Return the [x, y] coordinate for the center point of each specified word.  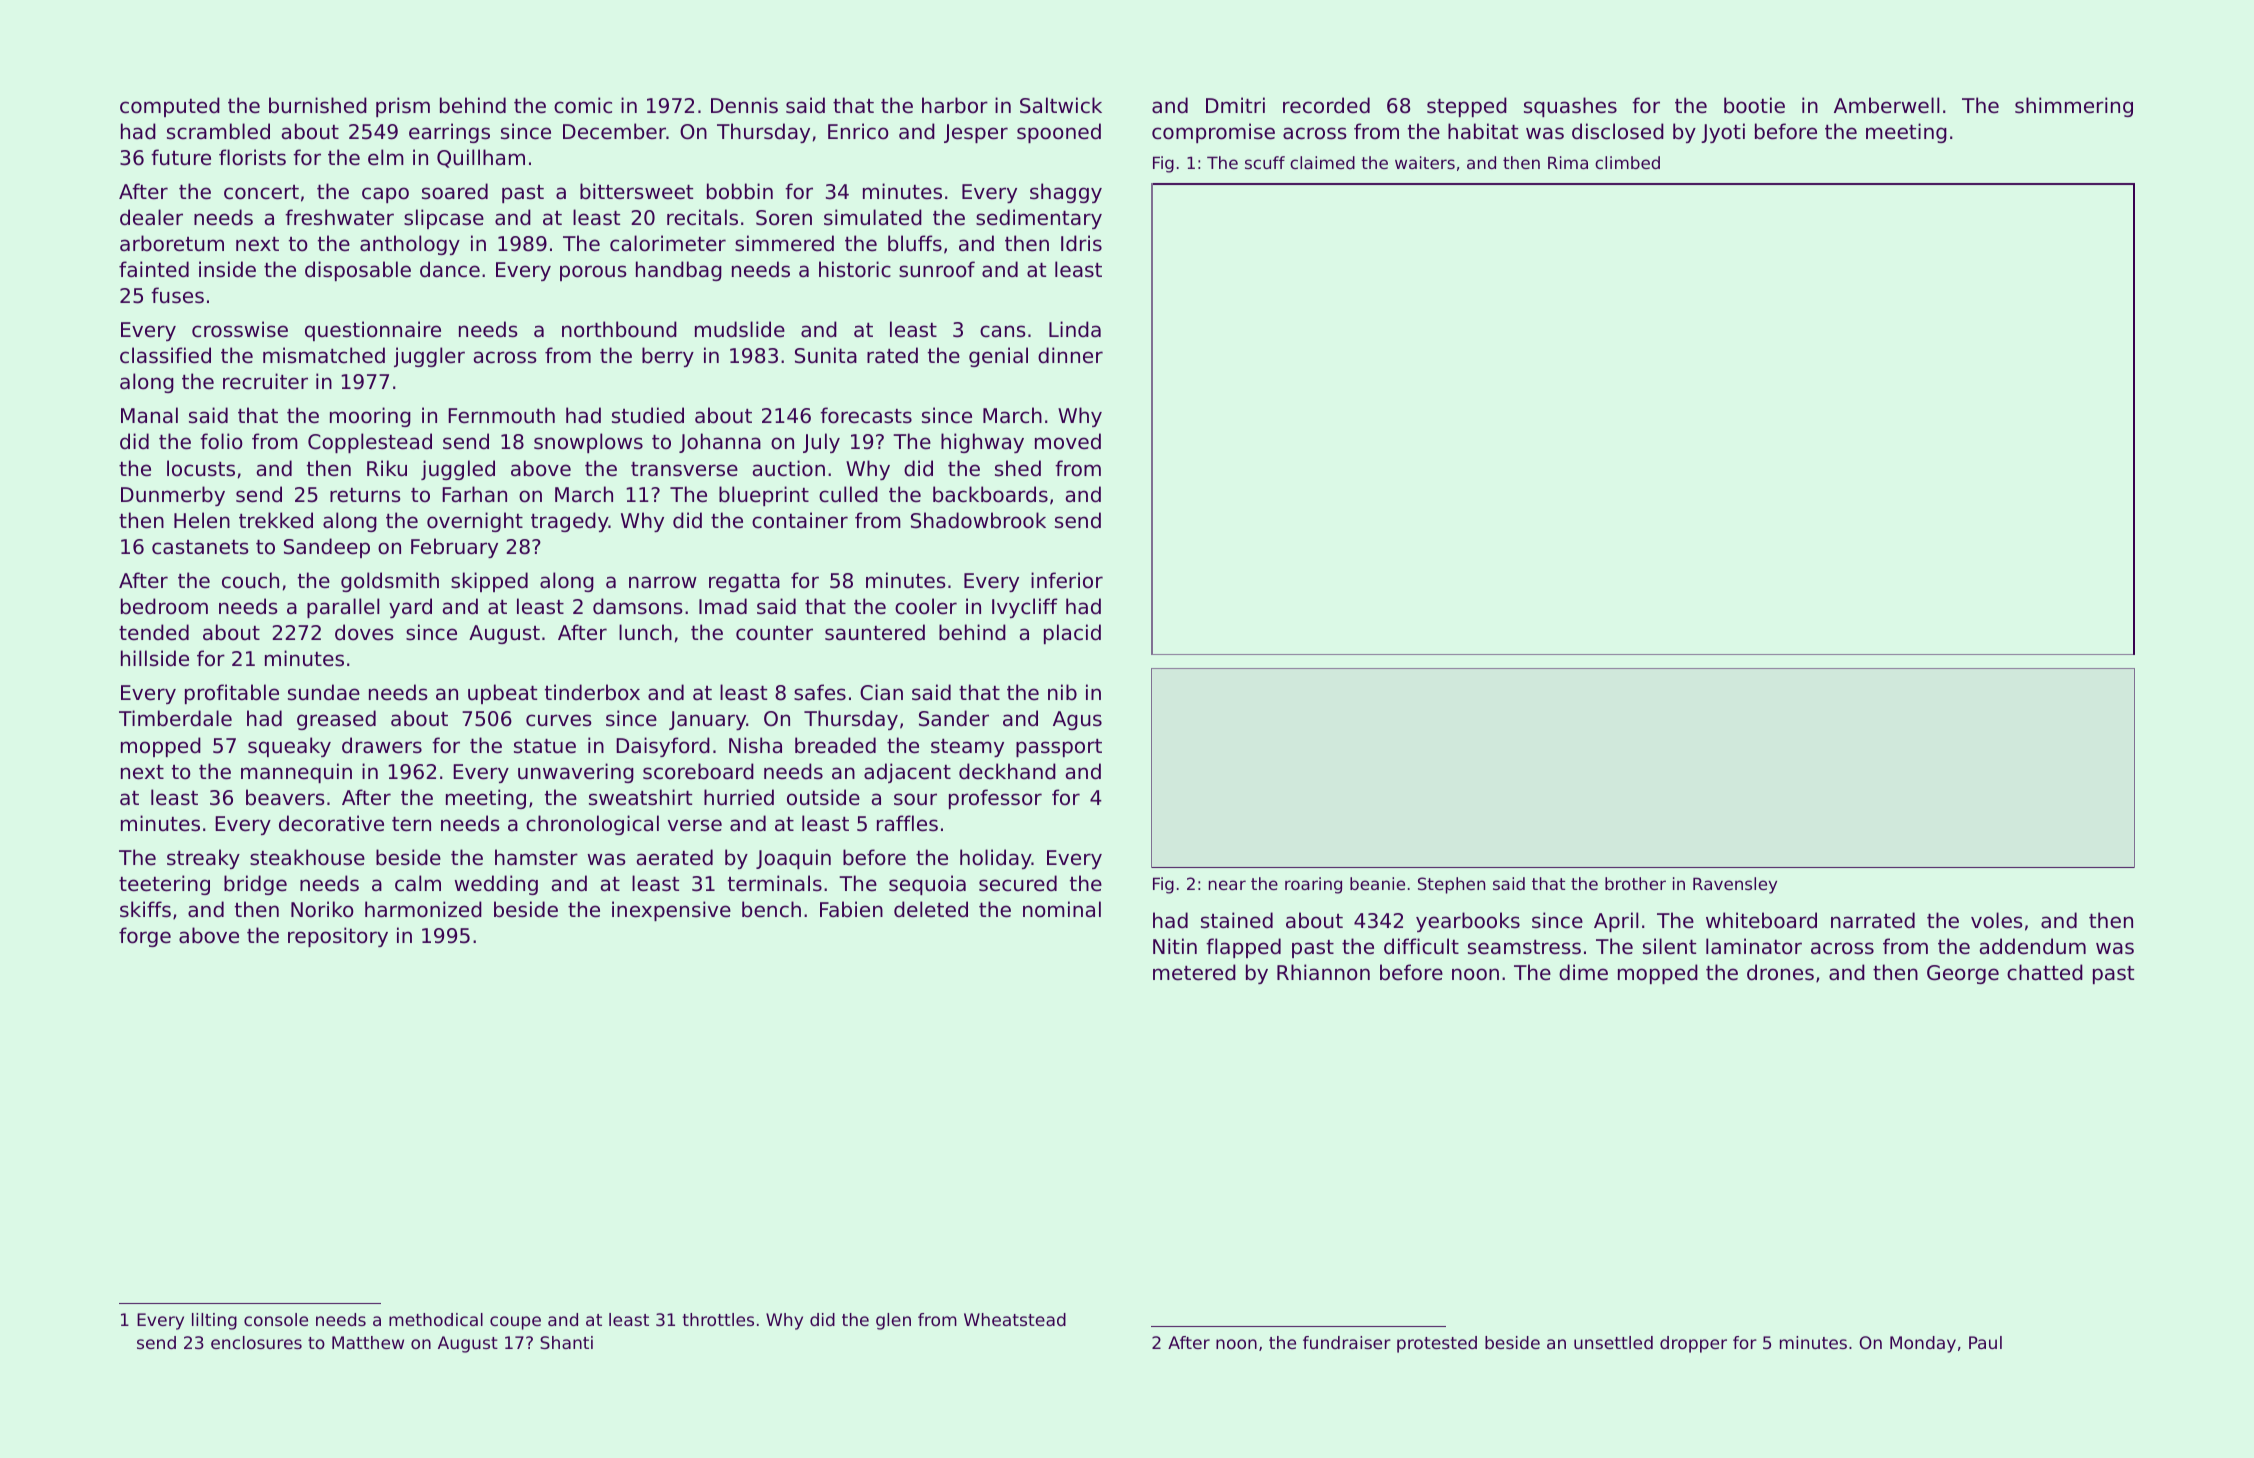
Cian [881, 692]
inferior [1067, 580]
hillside [155, 658]
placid [1072, 634]
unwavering [576, 773]
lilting [214, 1321]
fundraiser [1347, 1342]
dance [450, 269]
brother [1635, 883]
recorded [1326, 105]
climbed [1627, 162]
